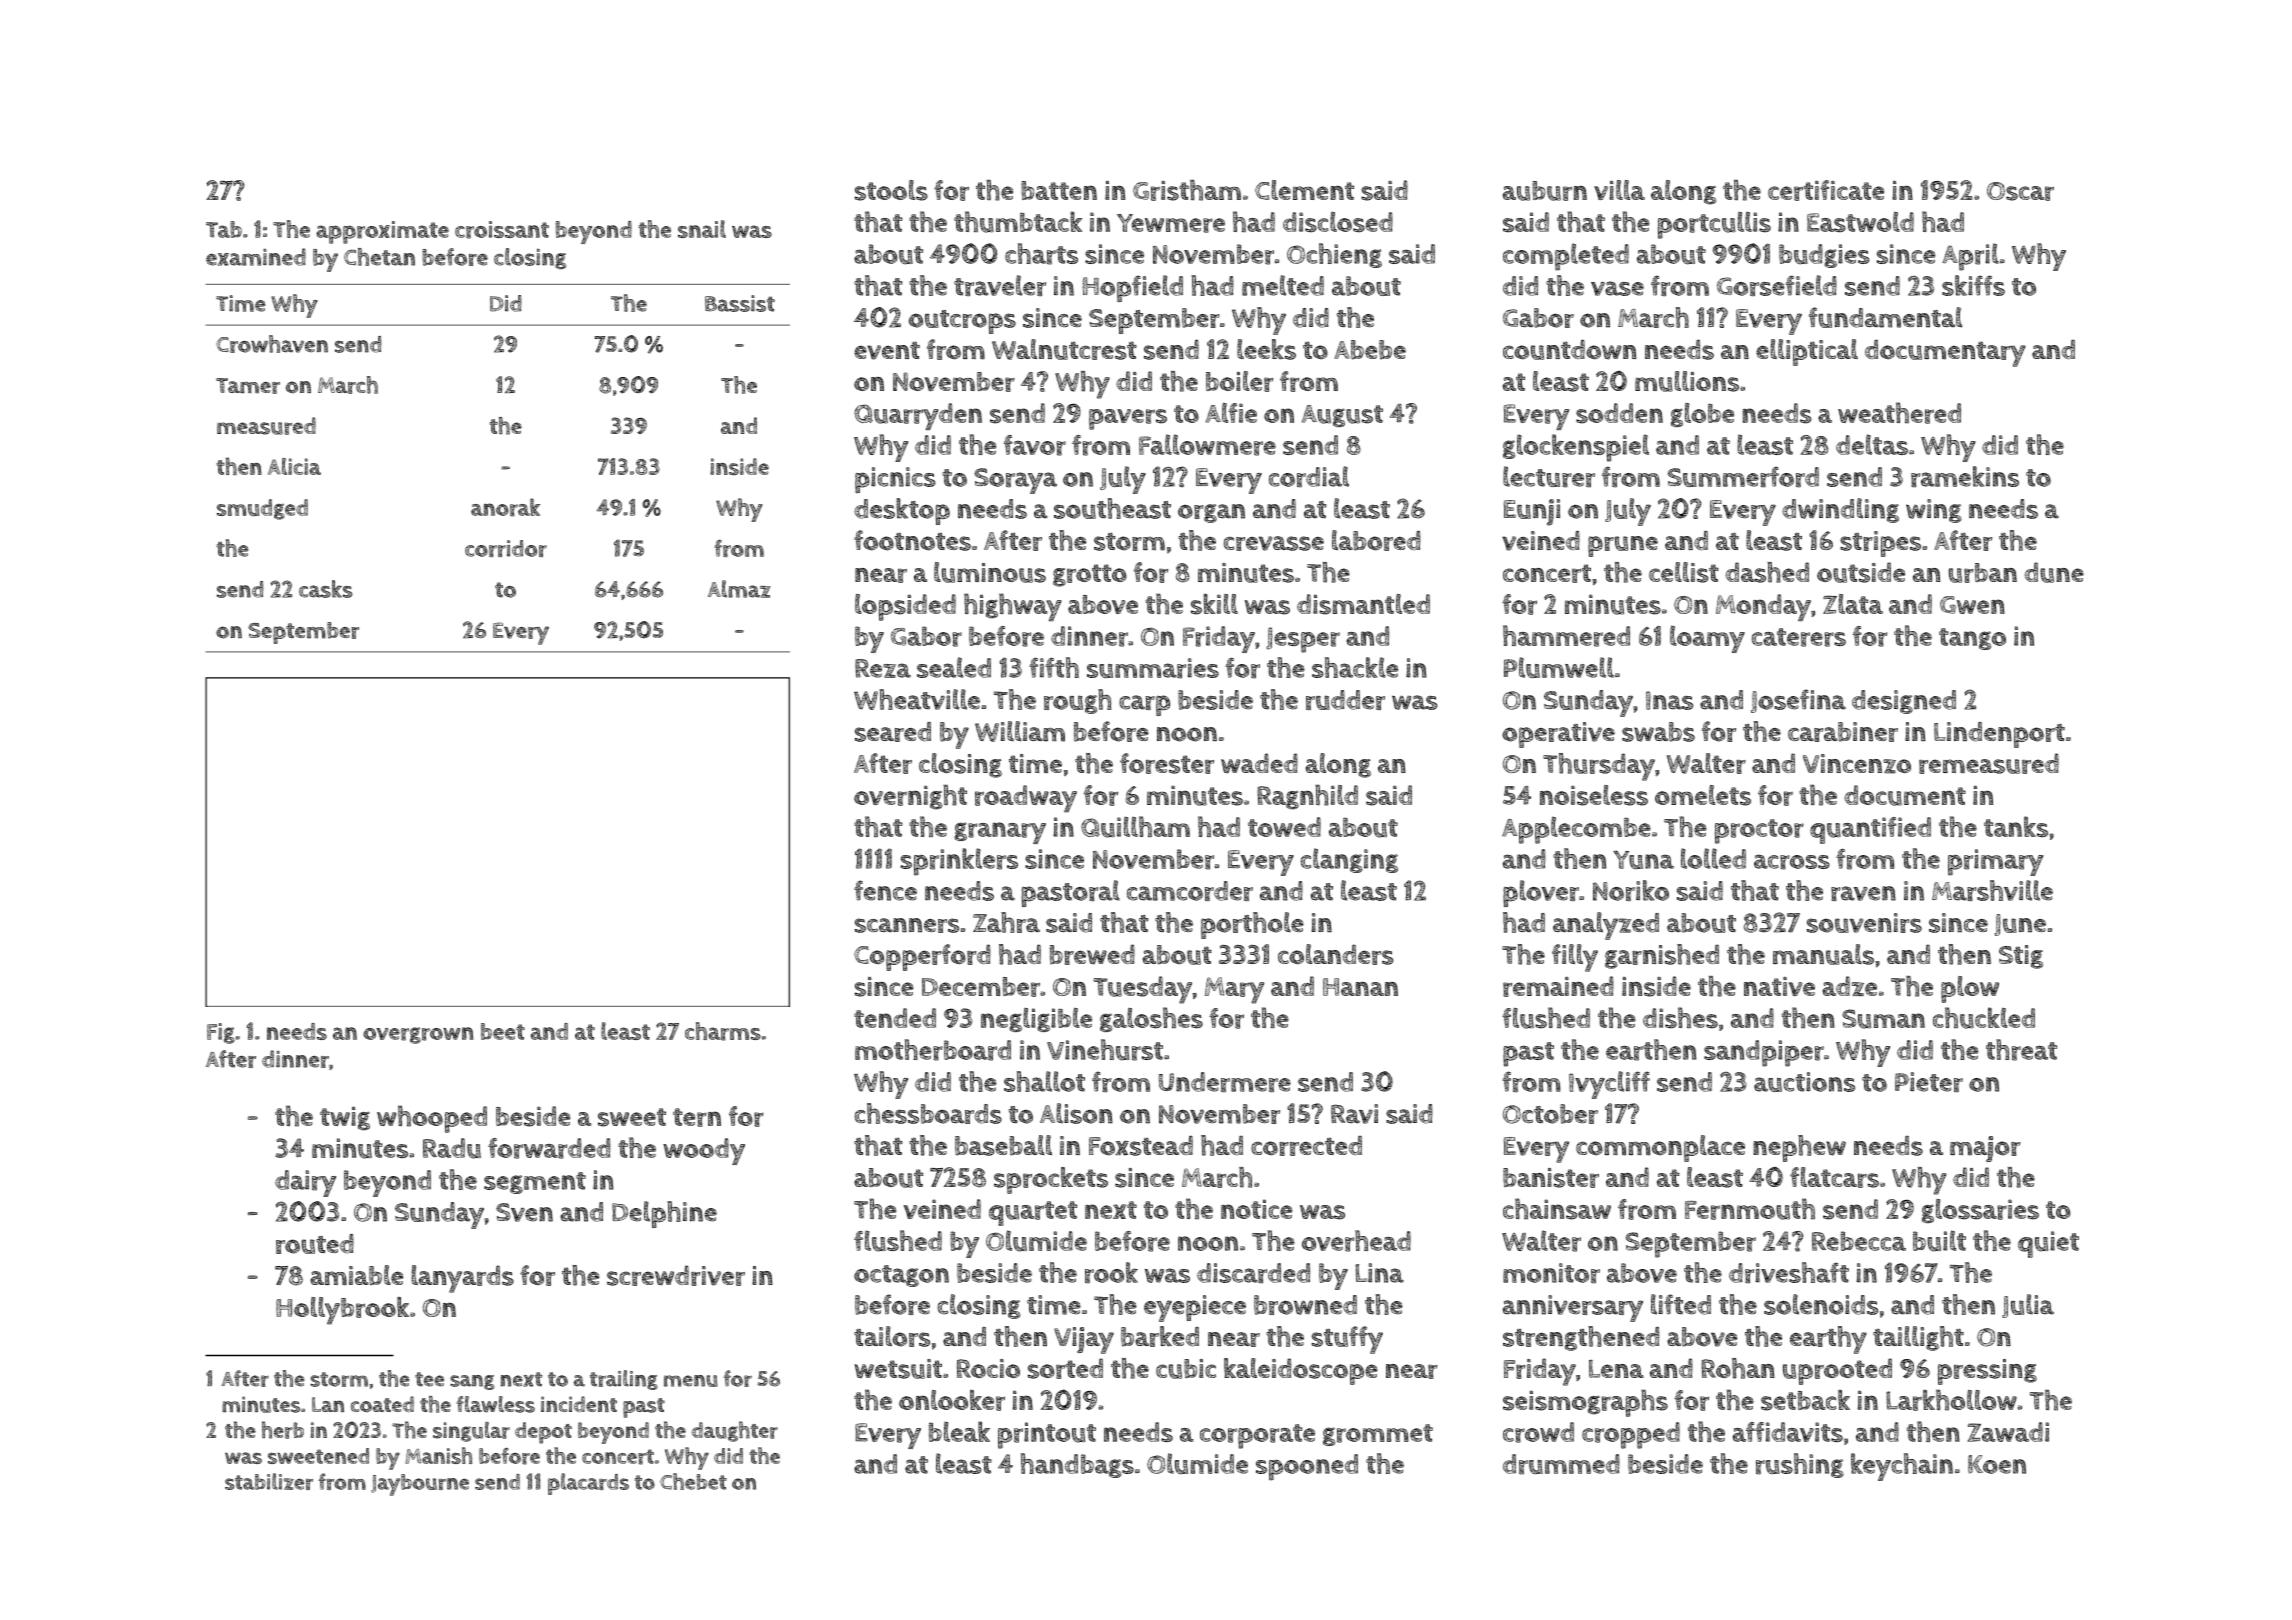  I want to click on skill, so click(1214, 604).
